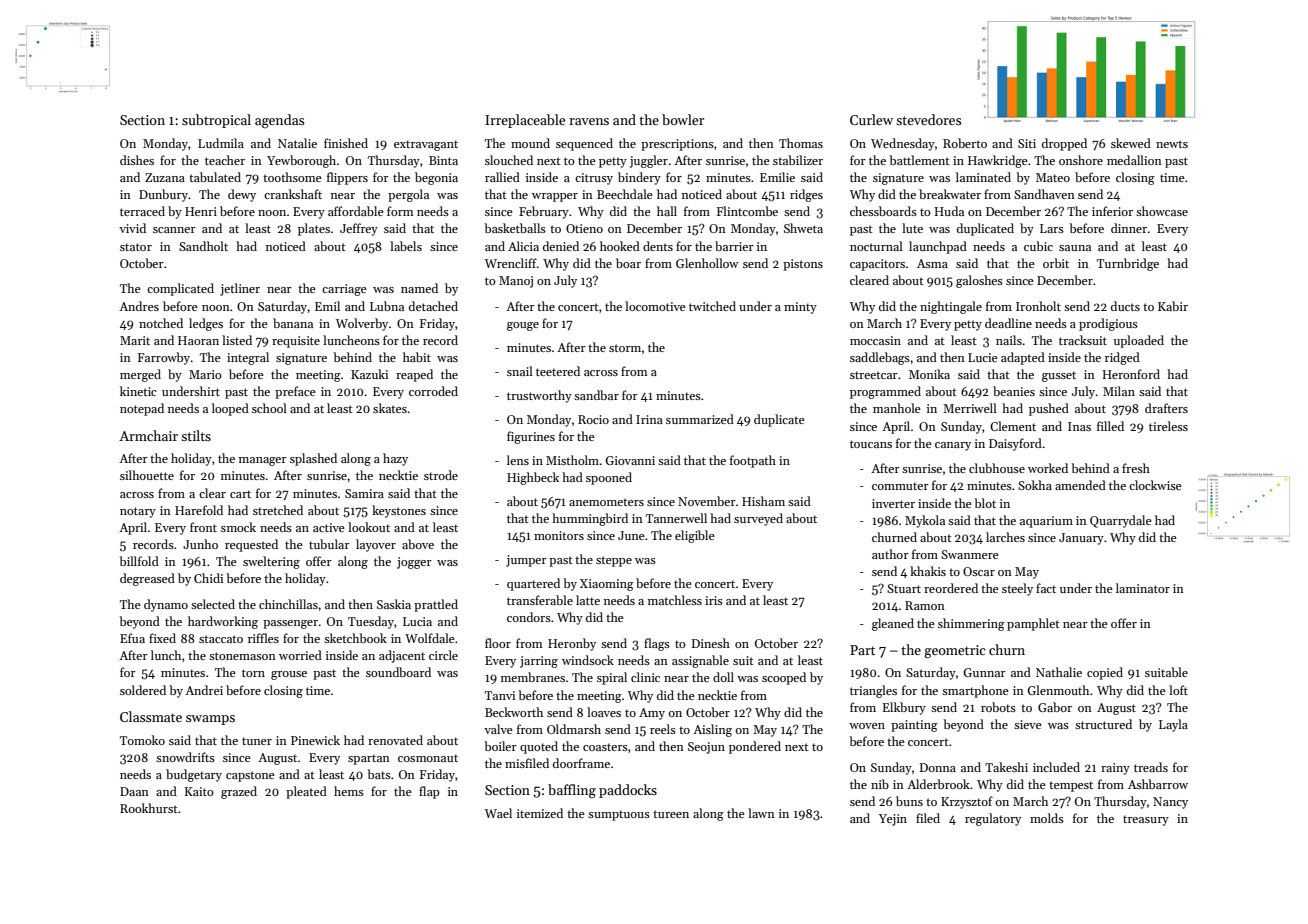  I want to click on Glenmouth, so click(1058, 690).
